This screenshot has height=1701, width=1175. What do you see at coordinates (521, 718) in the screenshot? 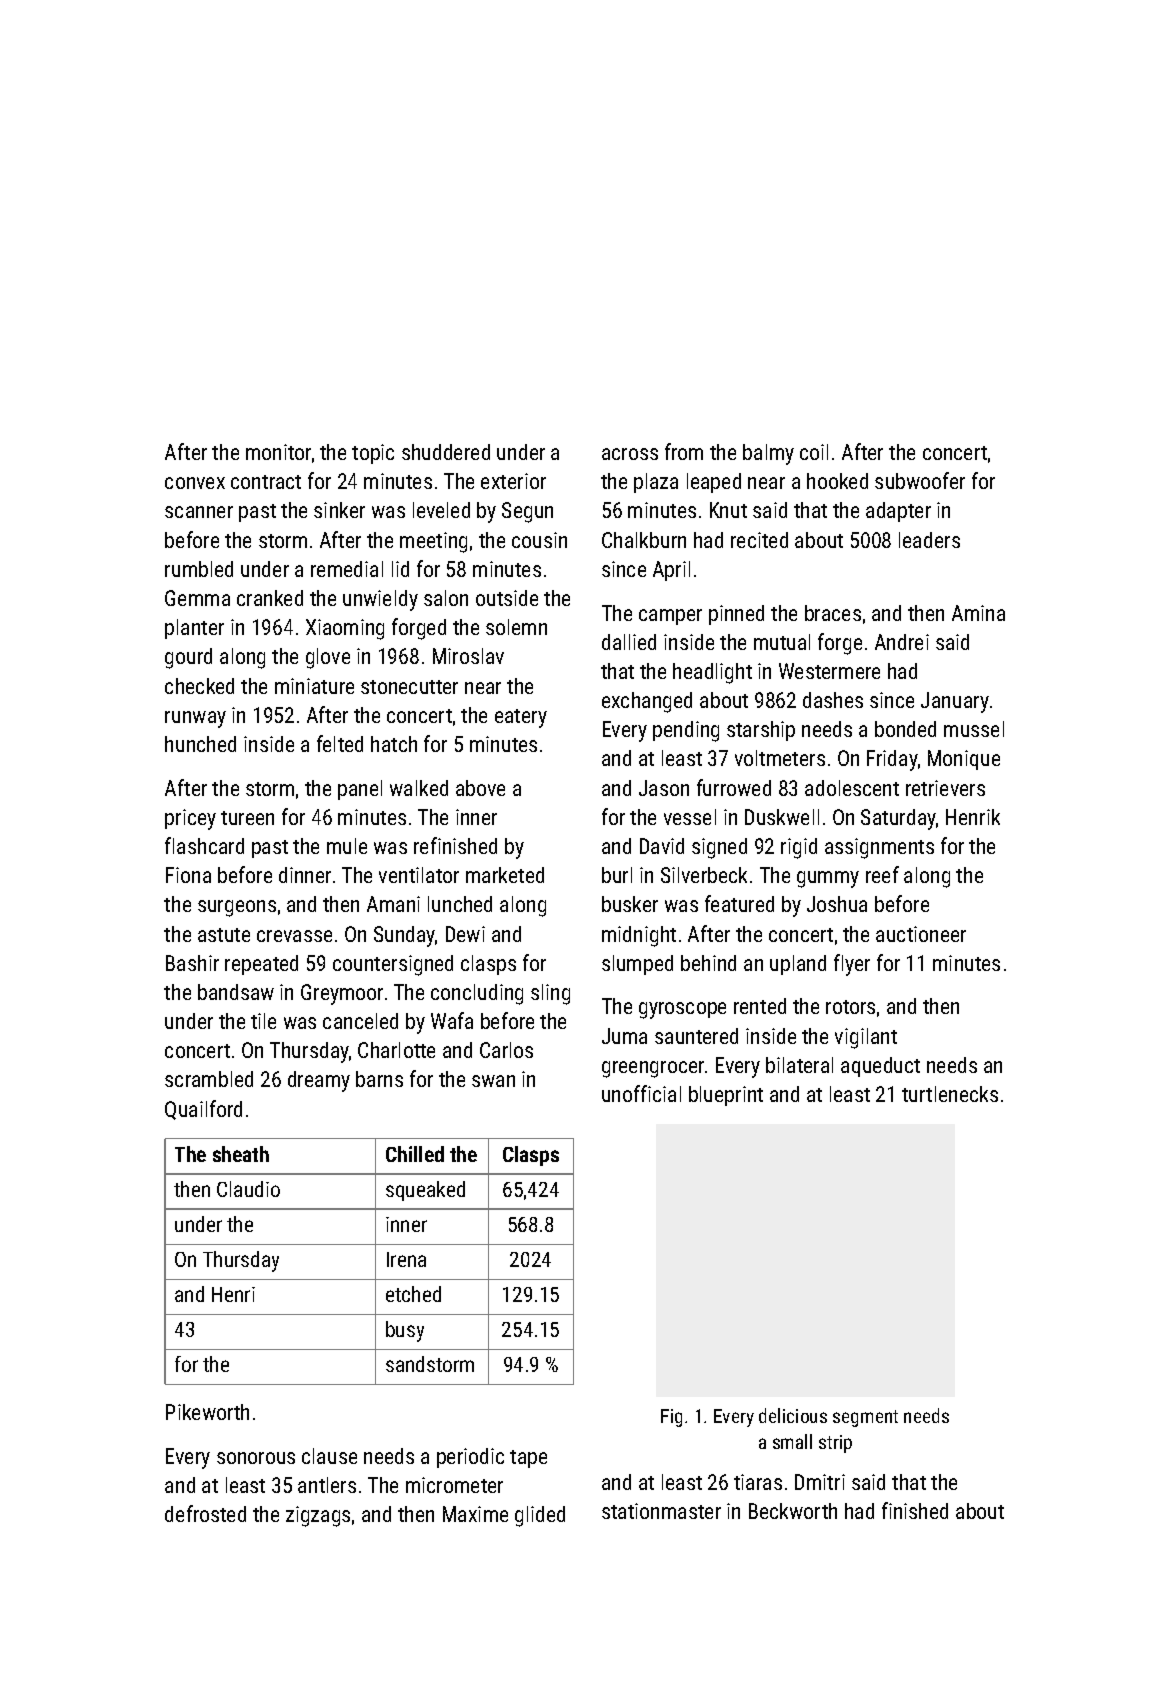
I see `eatery` at bounding box center [521, 718].
